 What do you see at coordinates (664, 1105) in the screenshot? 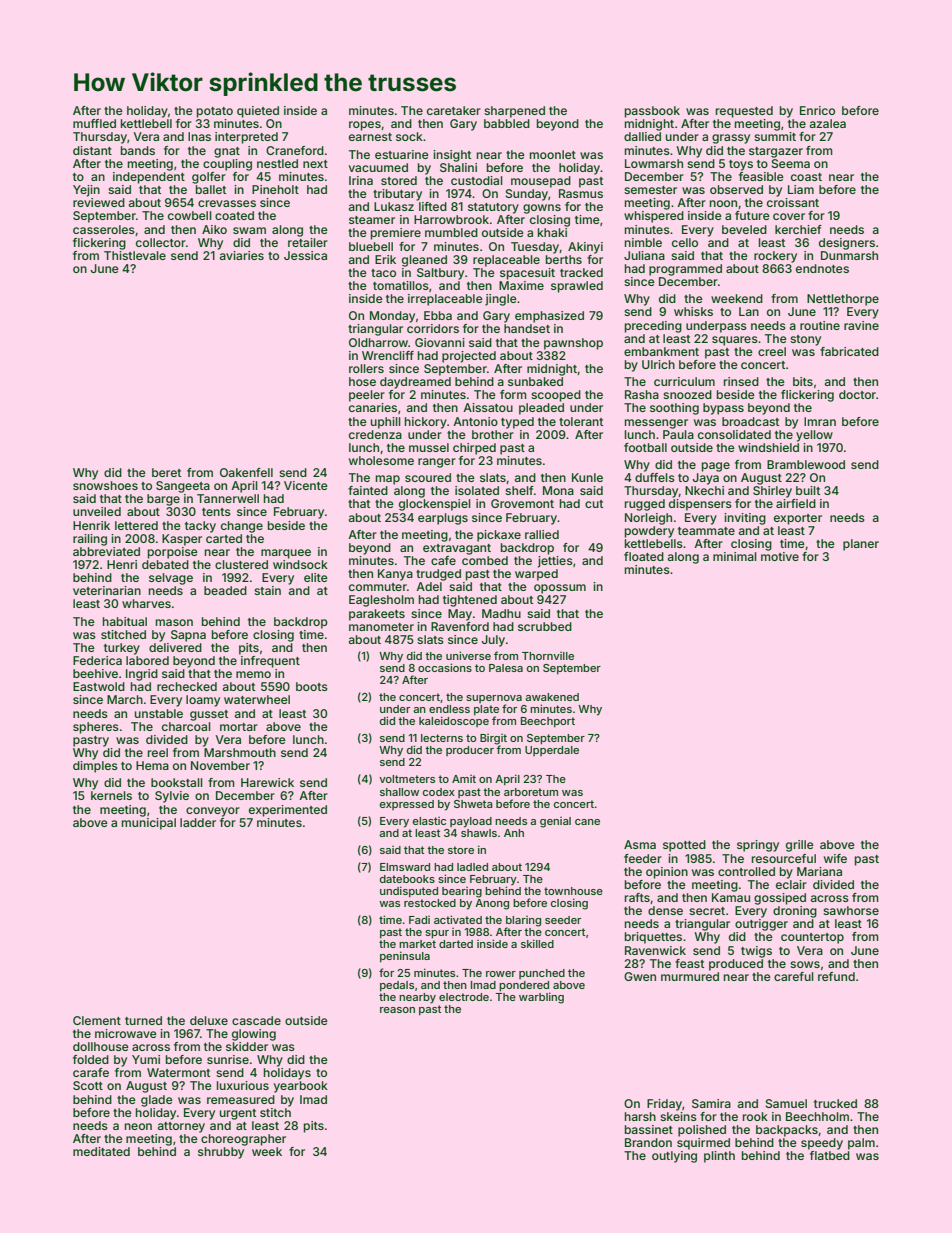
I see `Friday` at bounding box center [664, 1105].
